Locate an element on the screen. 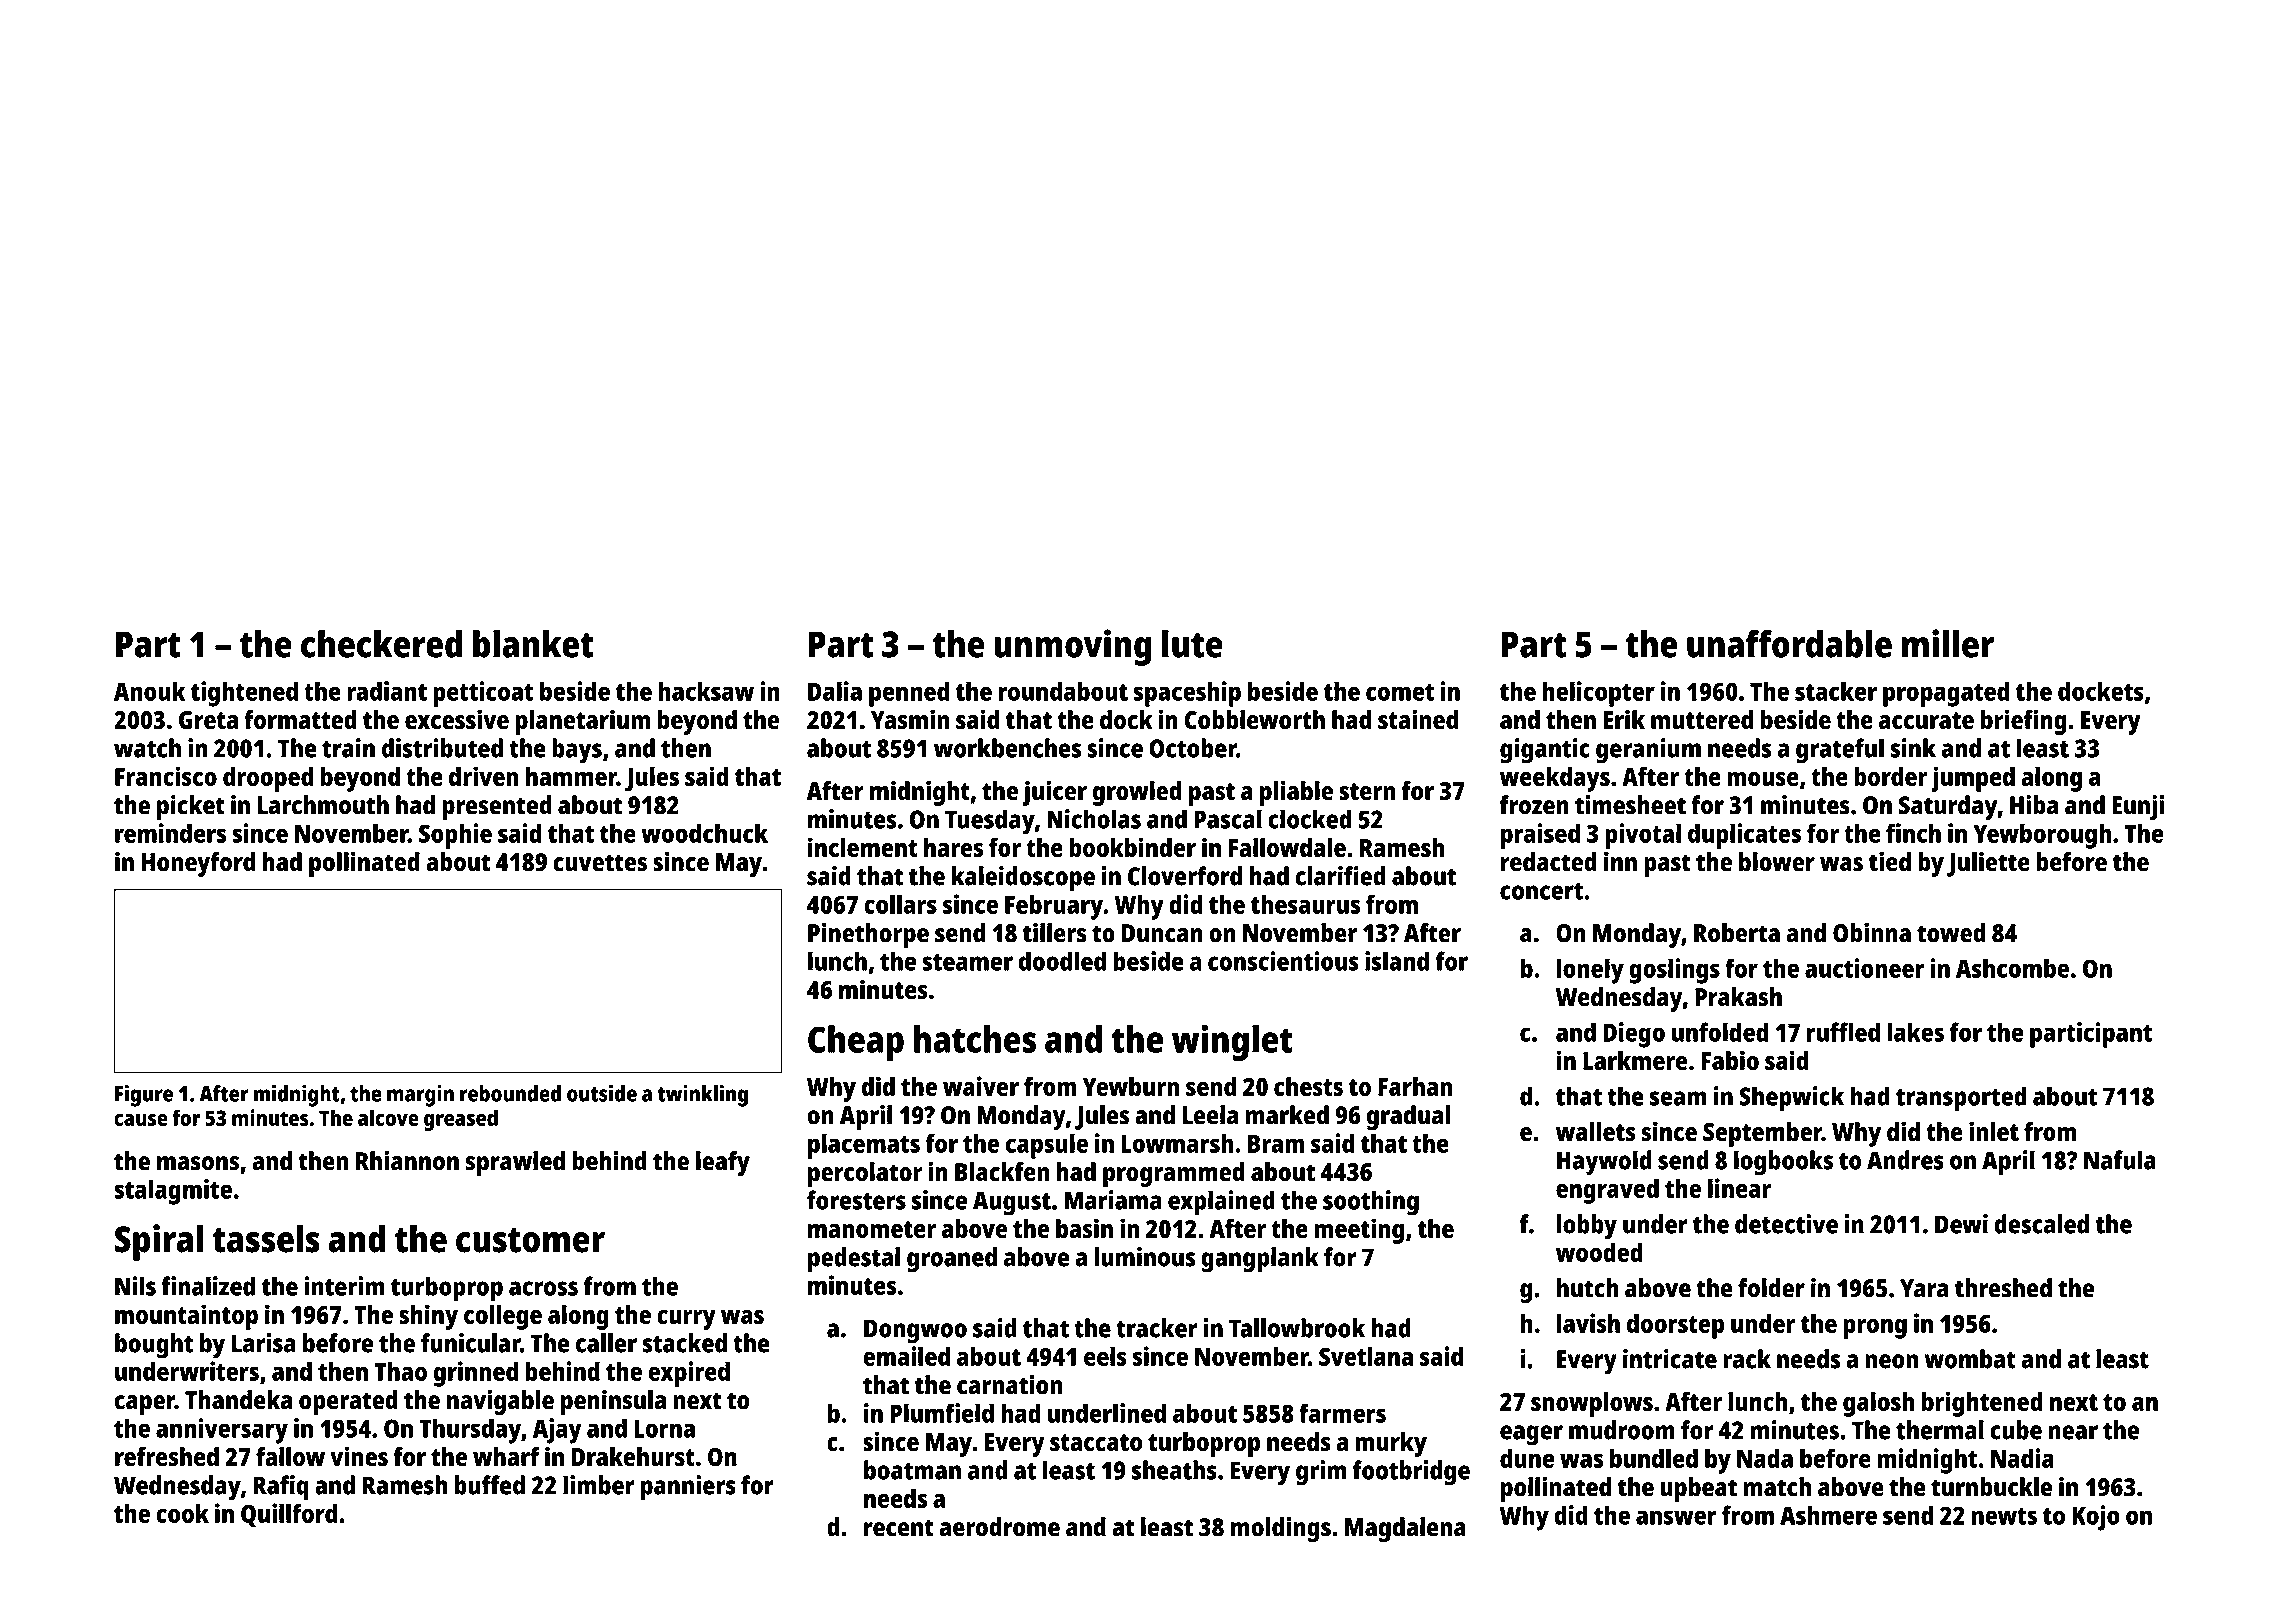 This screenshot has width=2282, height=1614. blanket is located at coordinates (533, 644).
